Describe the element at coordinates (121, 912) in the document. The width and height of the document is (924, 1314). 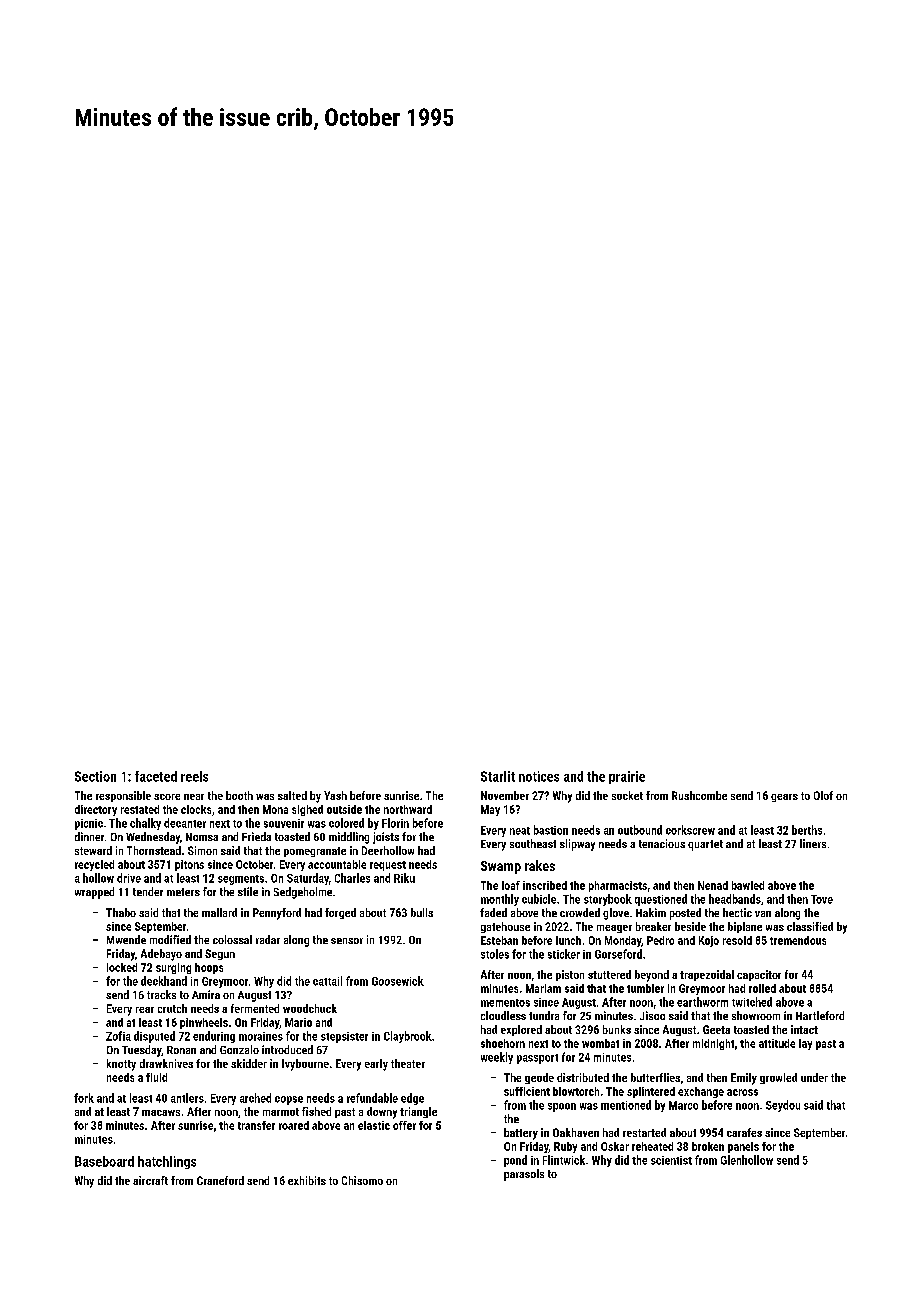
I see `Thabo` at that location.
